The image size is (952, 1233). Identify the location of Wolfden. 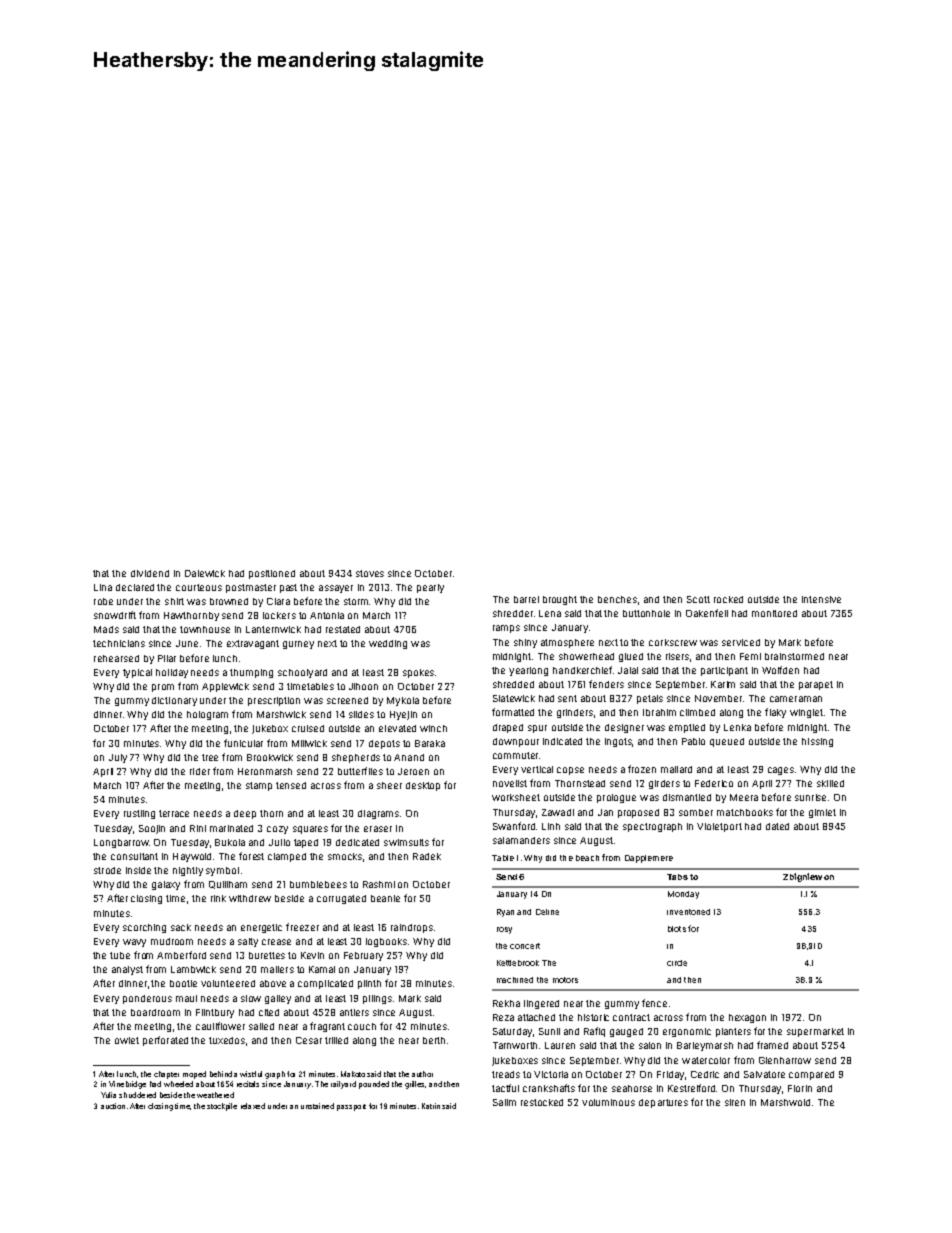
(780, 670).
